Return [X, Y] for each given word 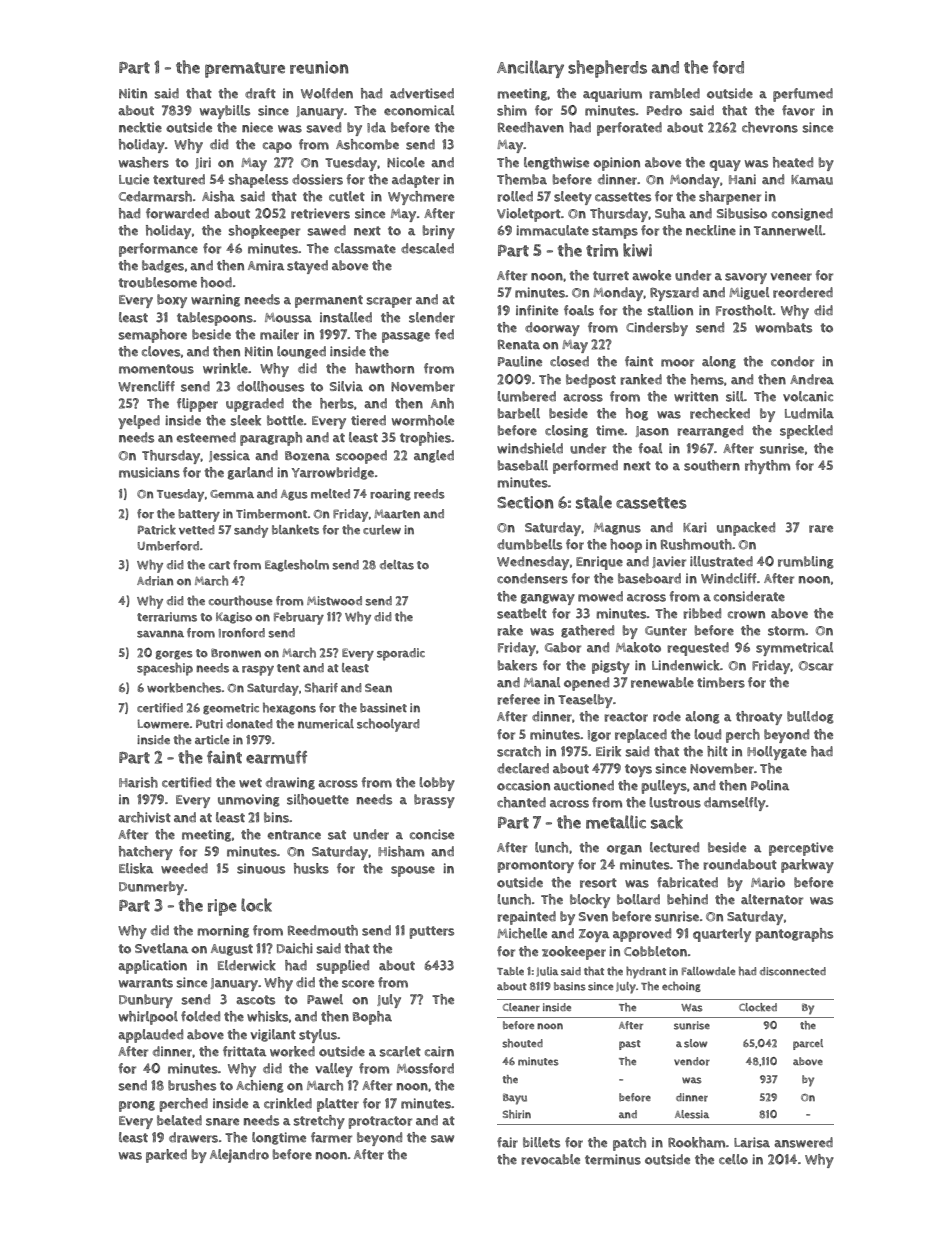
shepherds [607, 69]
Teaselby [585, 701]
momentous [156, 369]
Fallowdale [708, 971]
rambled [674, 93]
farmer [331, 1137]
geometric [231, 709]
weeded [184, 868]
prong [137, 1106]
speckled [806, 432]
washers [144, 162]
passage [406, 337]
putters [431, 932]
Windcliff [728, 578]
